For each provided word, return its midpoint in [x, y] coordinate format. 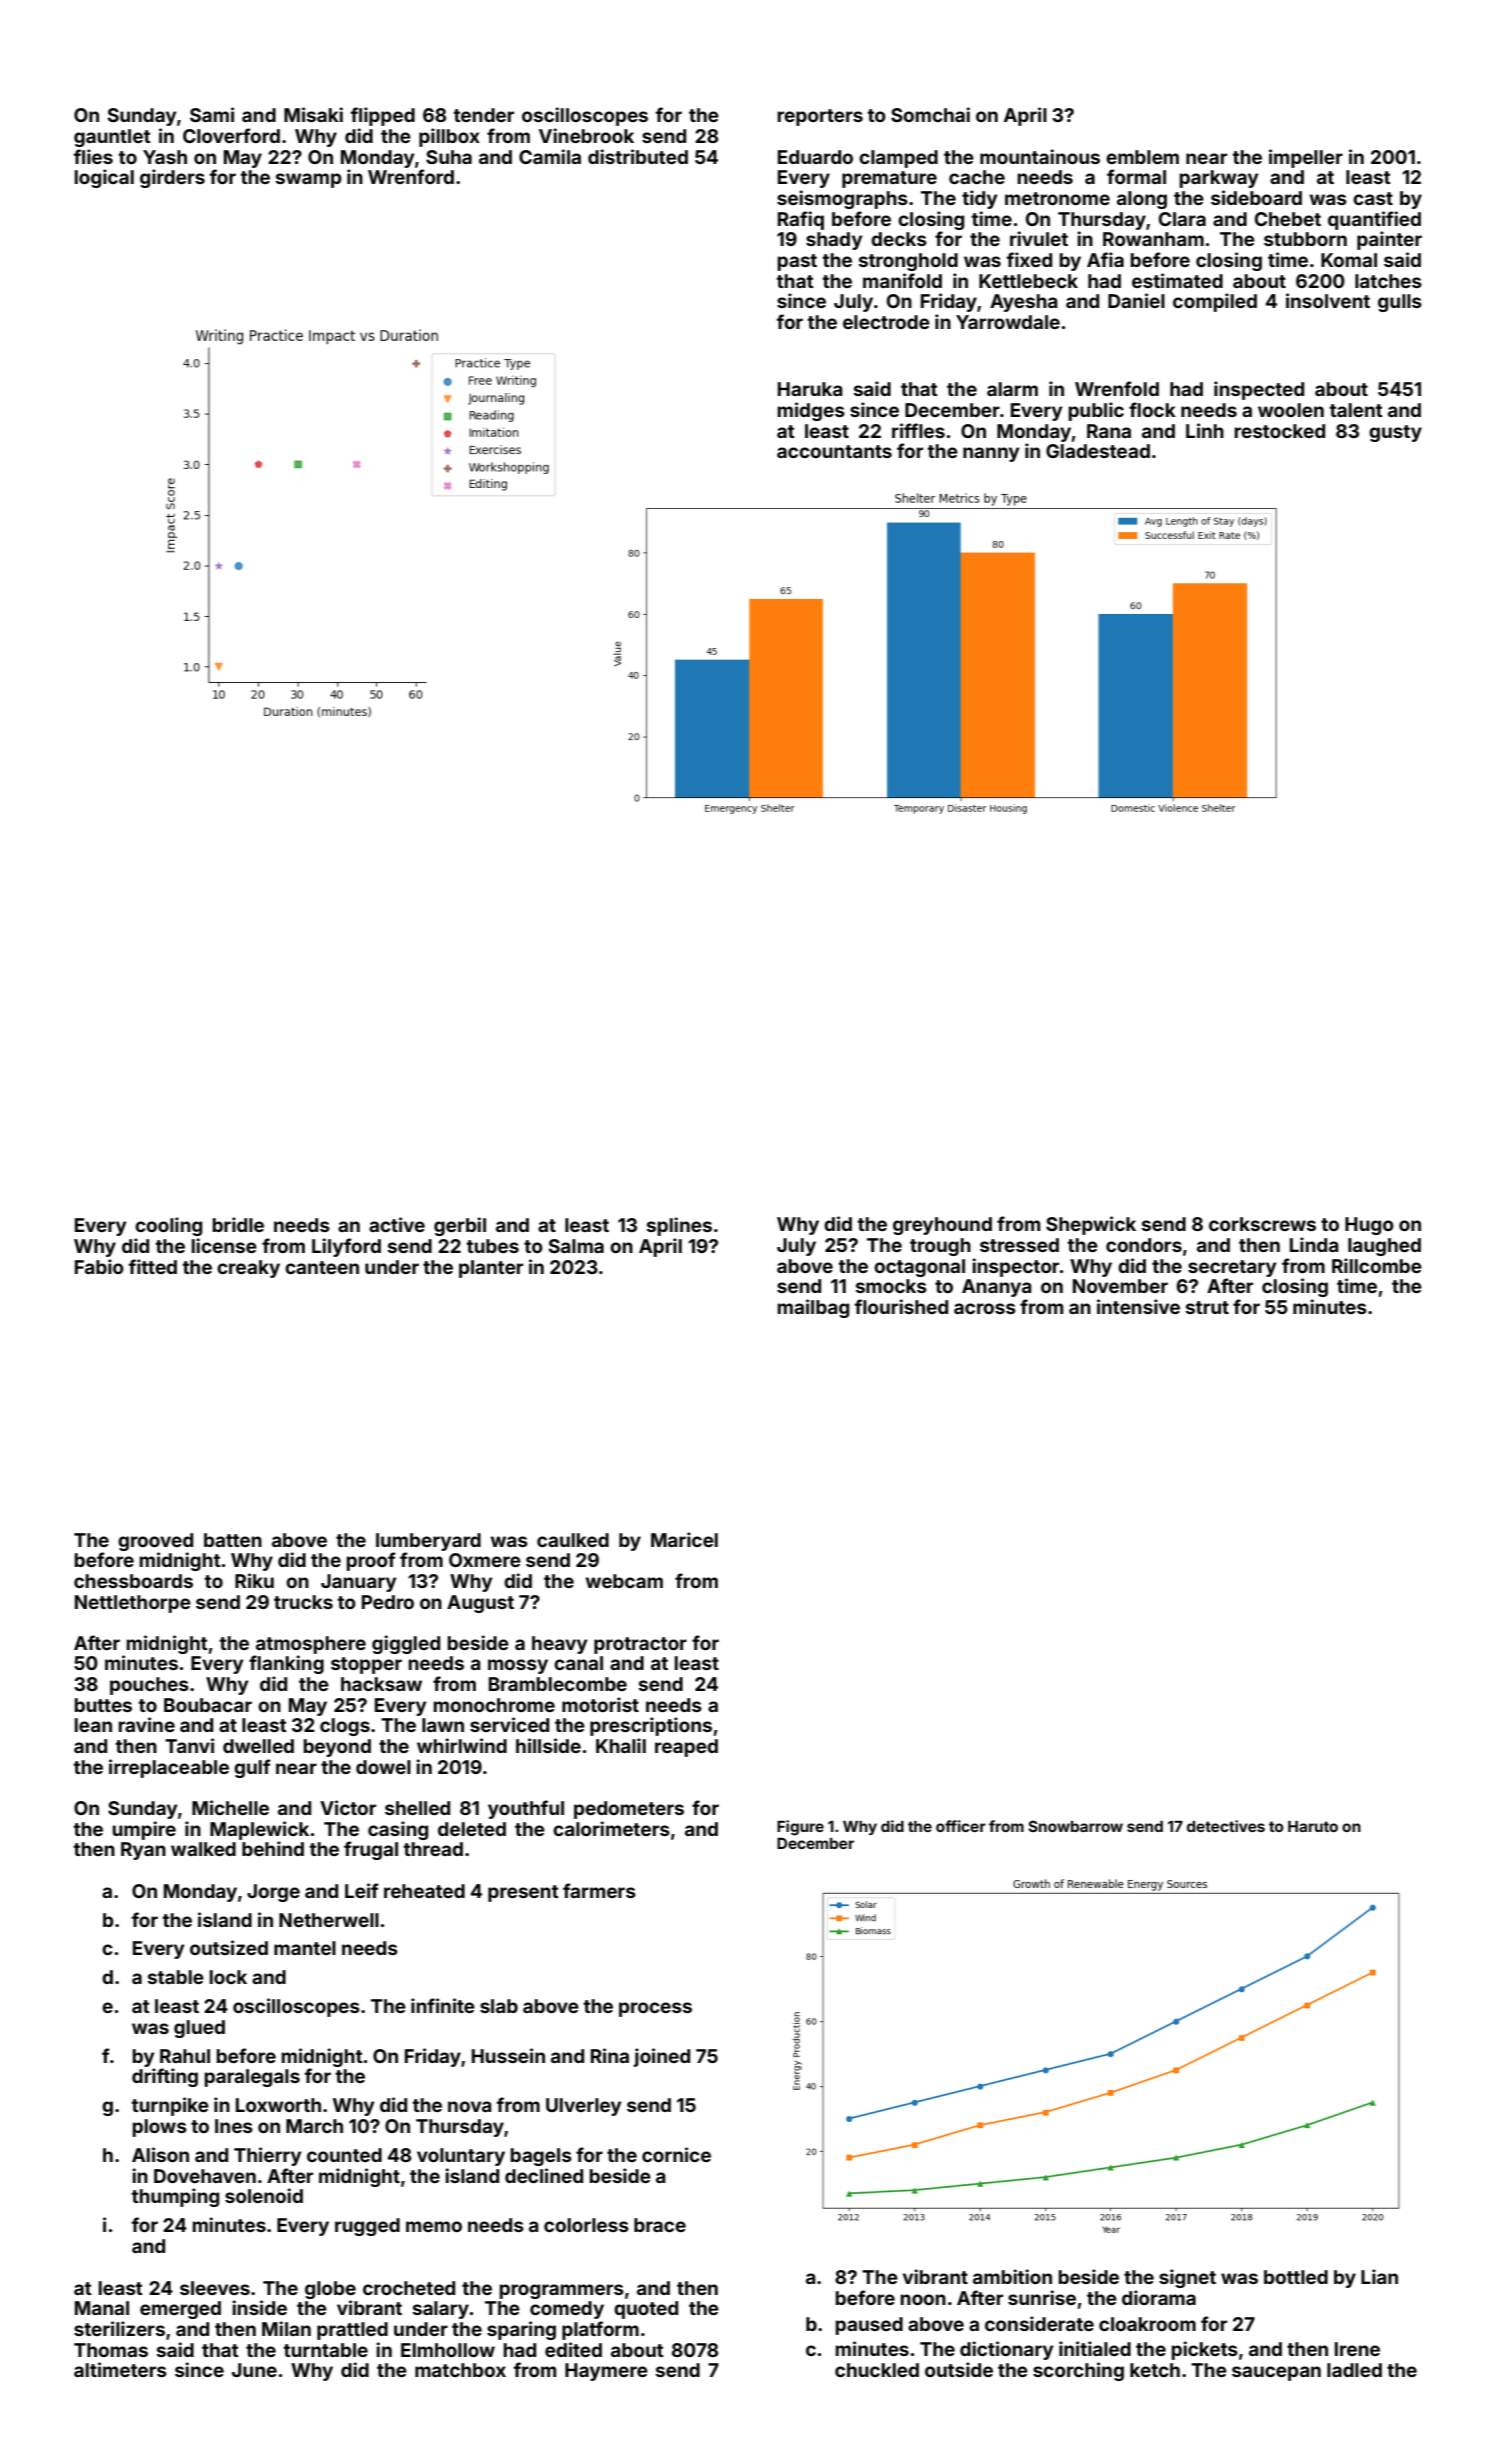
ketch [1155, 2370]
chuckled [877, 2370]
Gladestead [1098, 451]
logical [104, 178]
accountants [834, 451]
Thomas [111, 2350]
